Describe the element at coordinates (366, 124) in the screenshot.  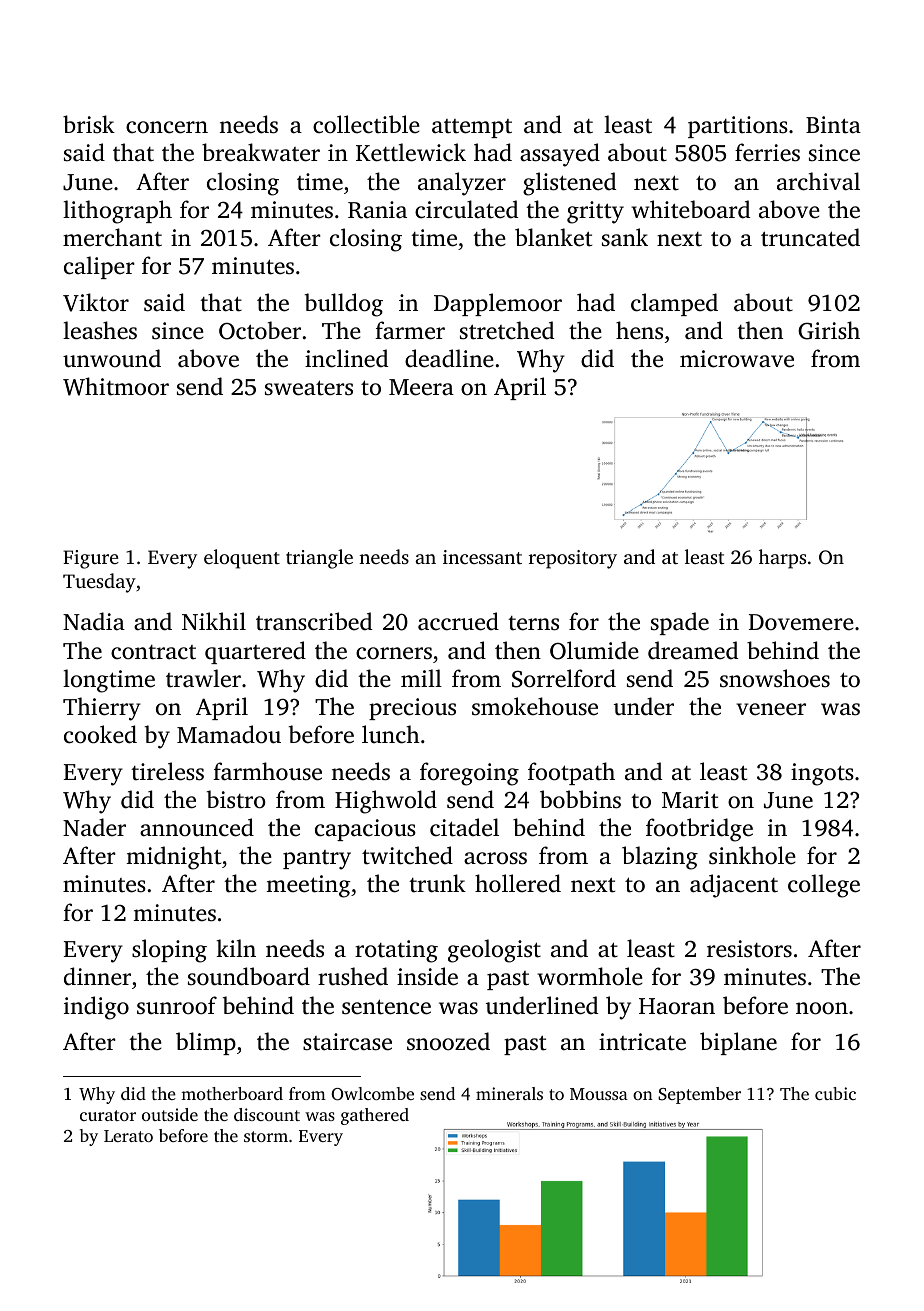
I see `collectible` at that location.
